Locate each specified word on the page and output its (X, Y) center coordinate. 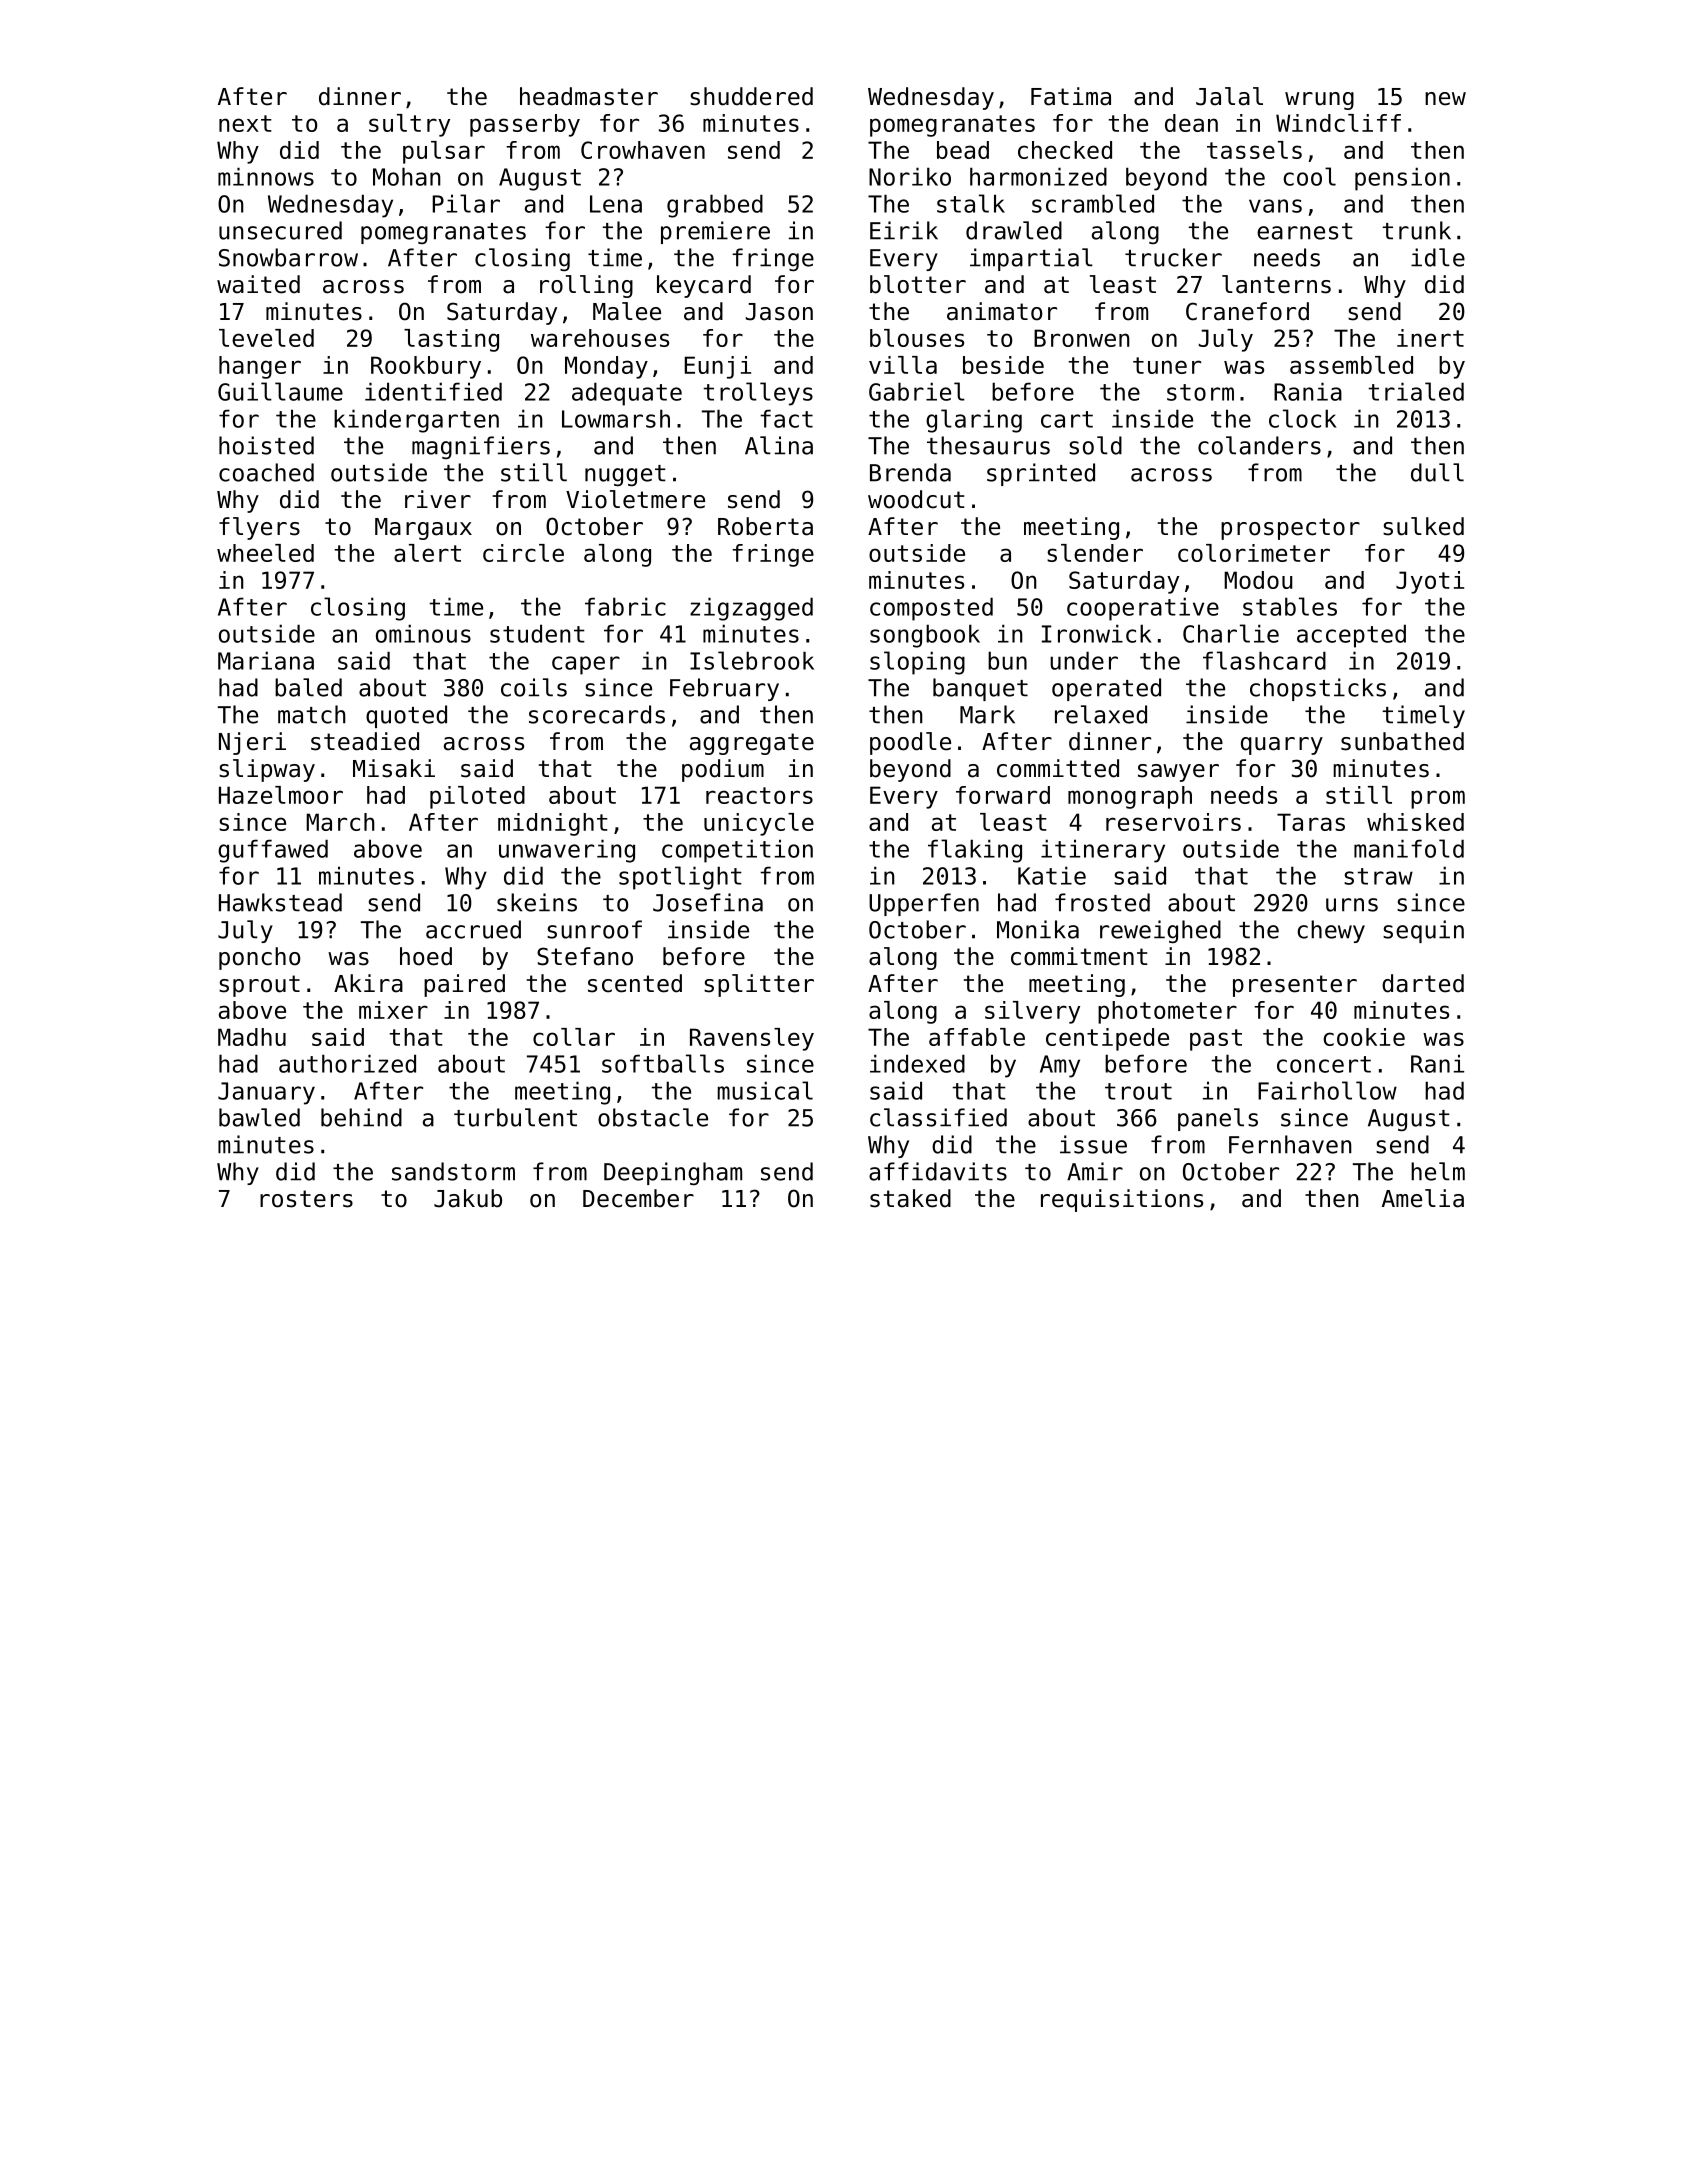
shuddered (751, 96)
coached (266, 472)
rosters (306, 1199)
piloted (477, 797)
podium (723, 770)
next (245, 123)
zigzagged (751, 609)
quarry (1282, 746)
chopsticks (1318, 689)
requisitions (1122, 1200)
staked (910, 1198)
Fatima (1071, 96)
